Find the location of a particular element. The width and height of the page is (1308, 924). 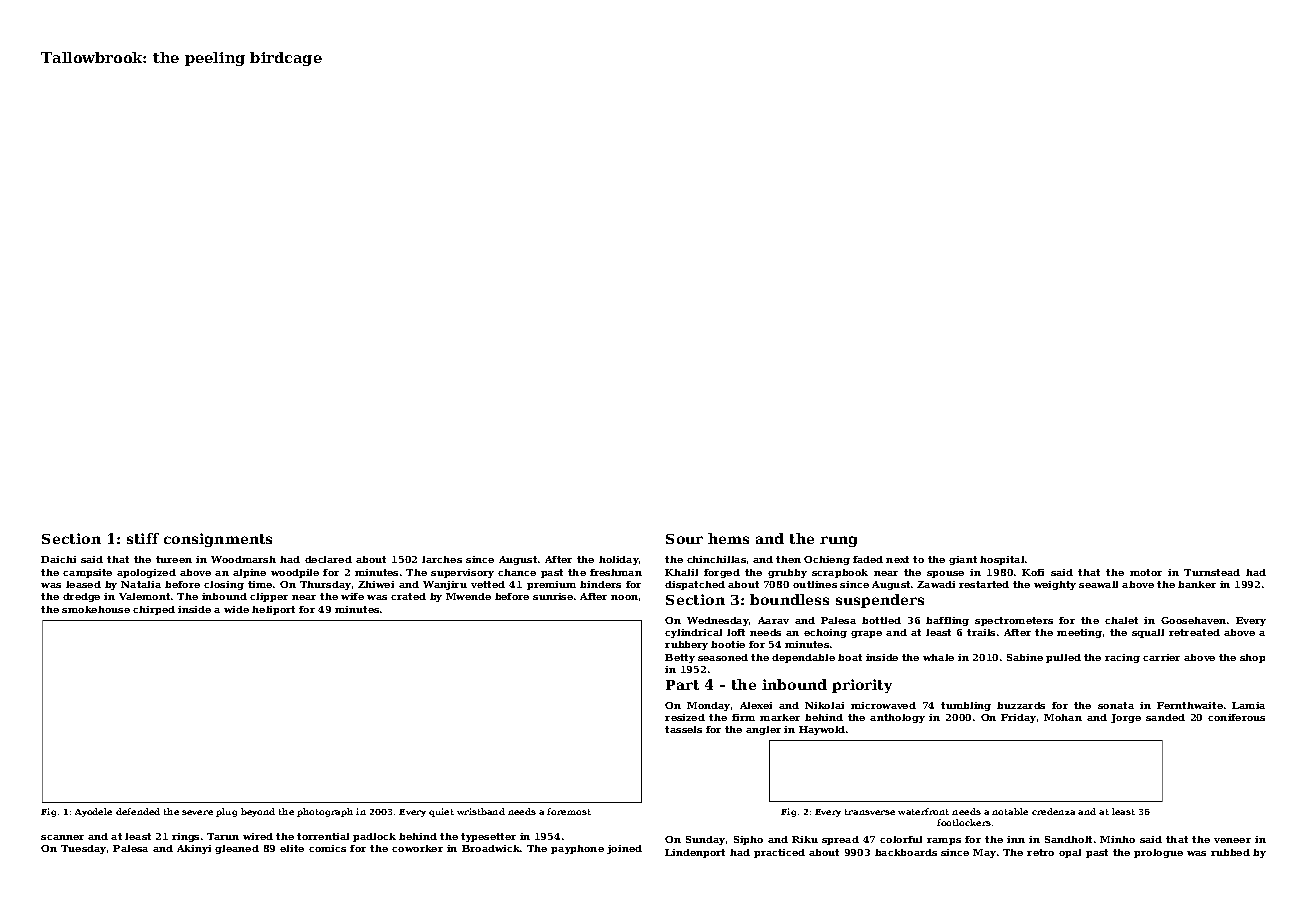

boat is located at coordinates (850, 657).
